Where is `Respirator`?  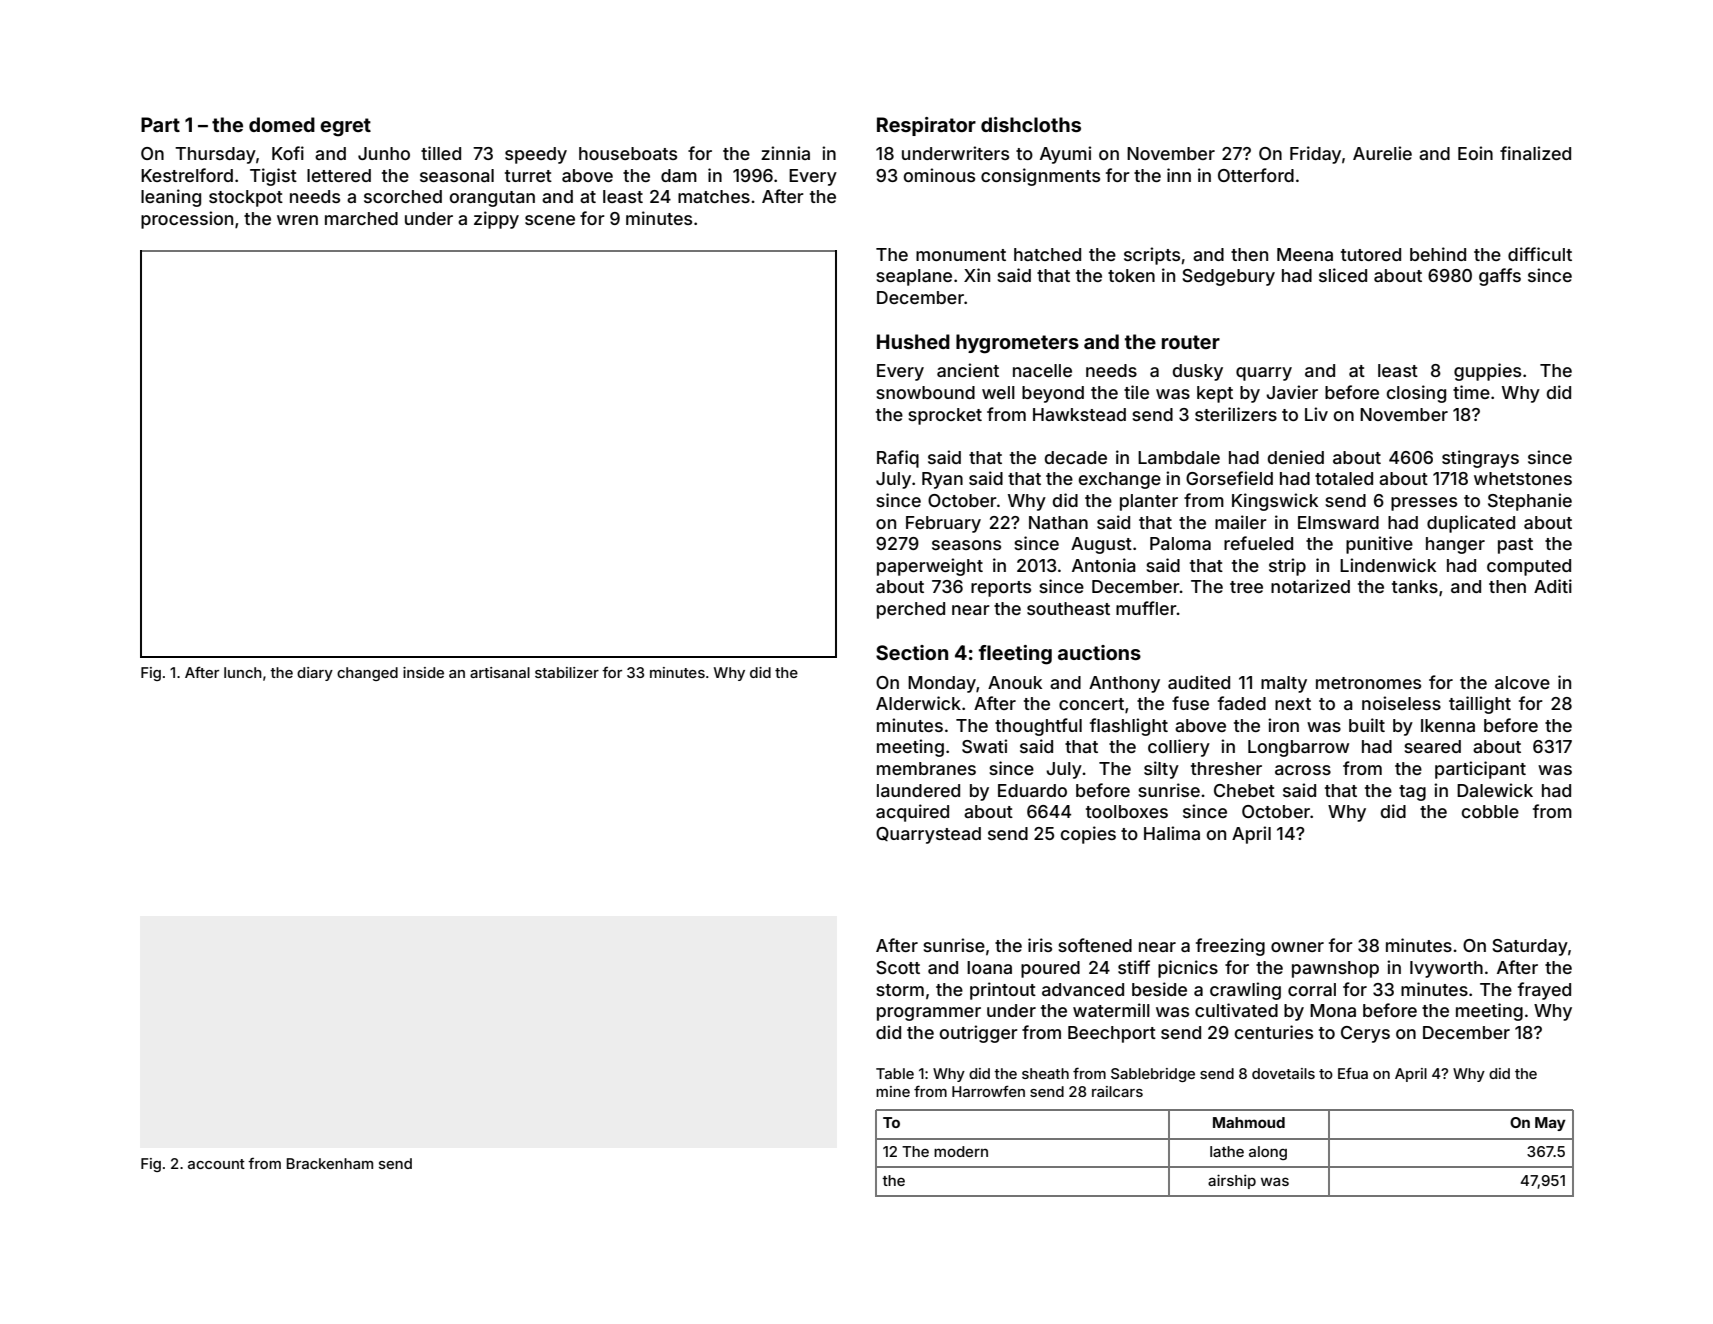
Respirator is located at coordinates (926, 126).
